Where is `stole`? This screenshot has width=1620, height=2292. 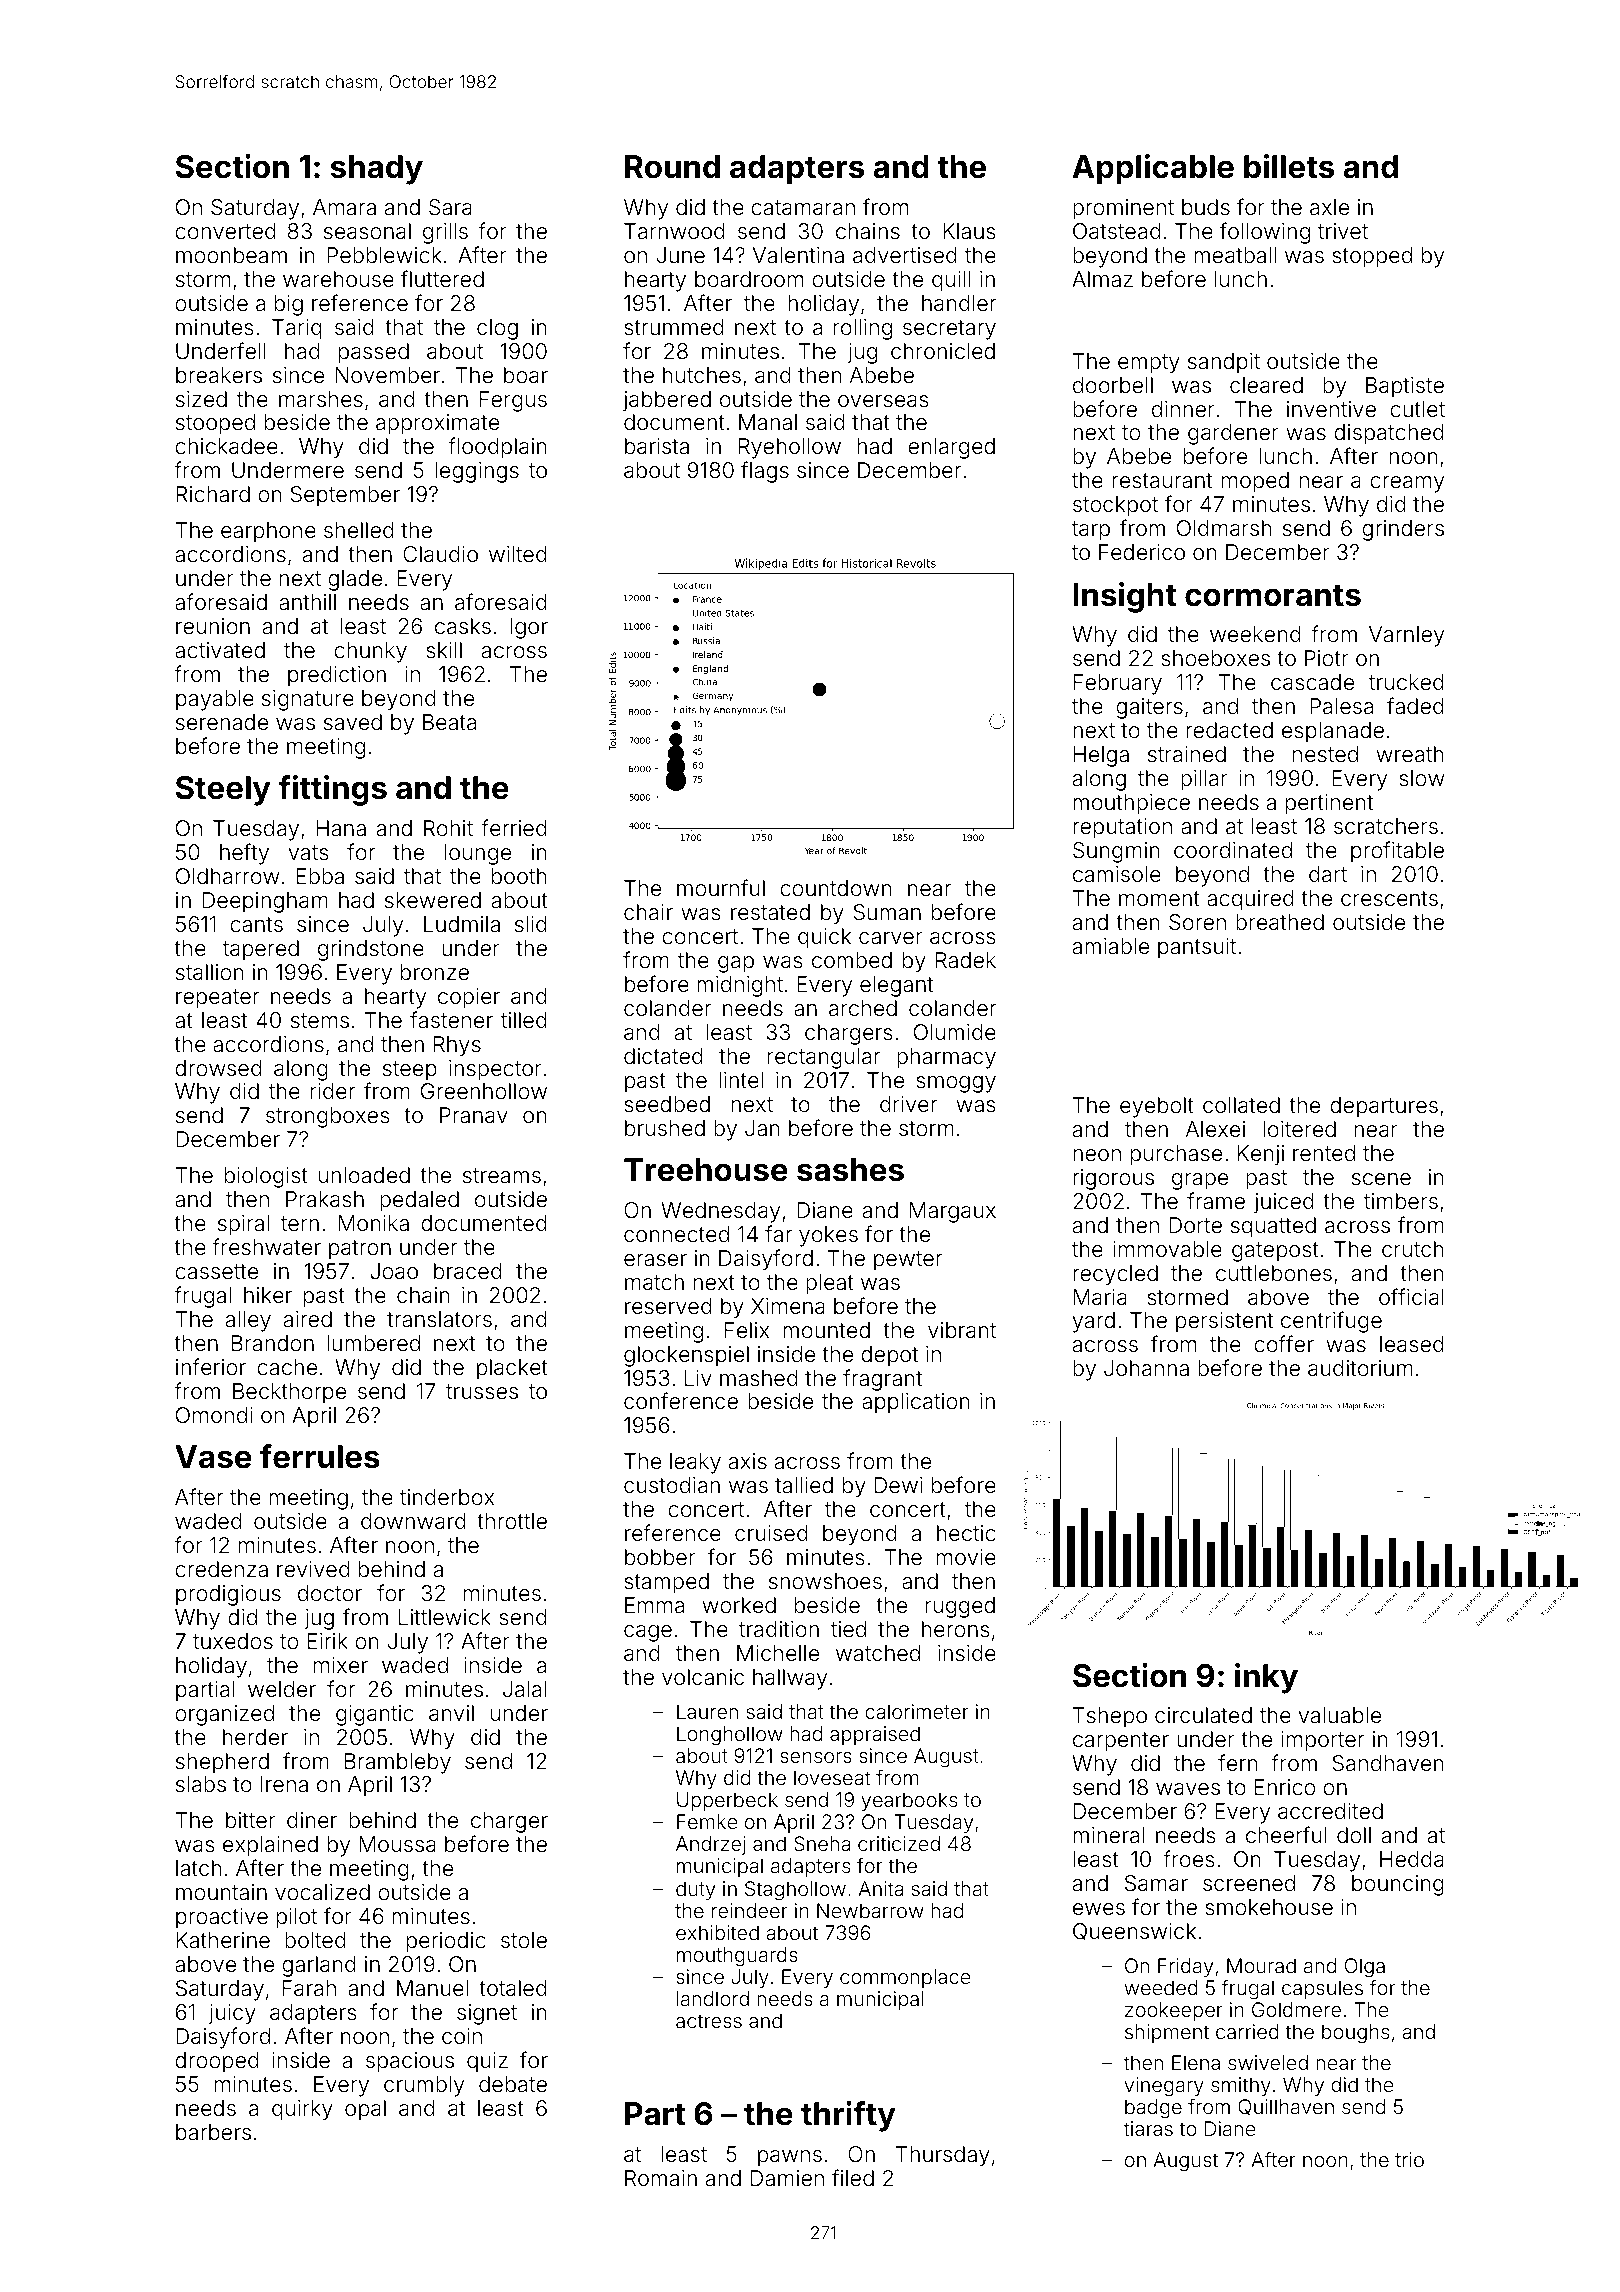 stole is located at coordinates (524, 1940).
